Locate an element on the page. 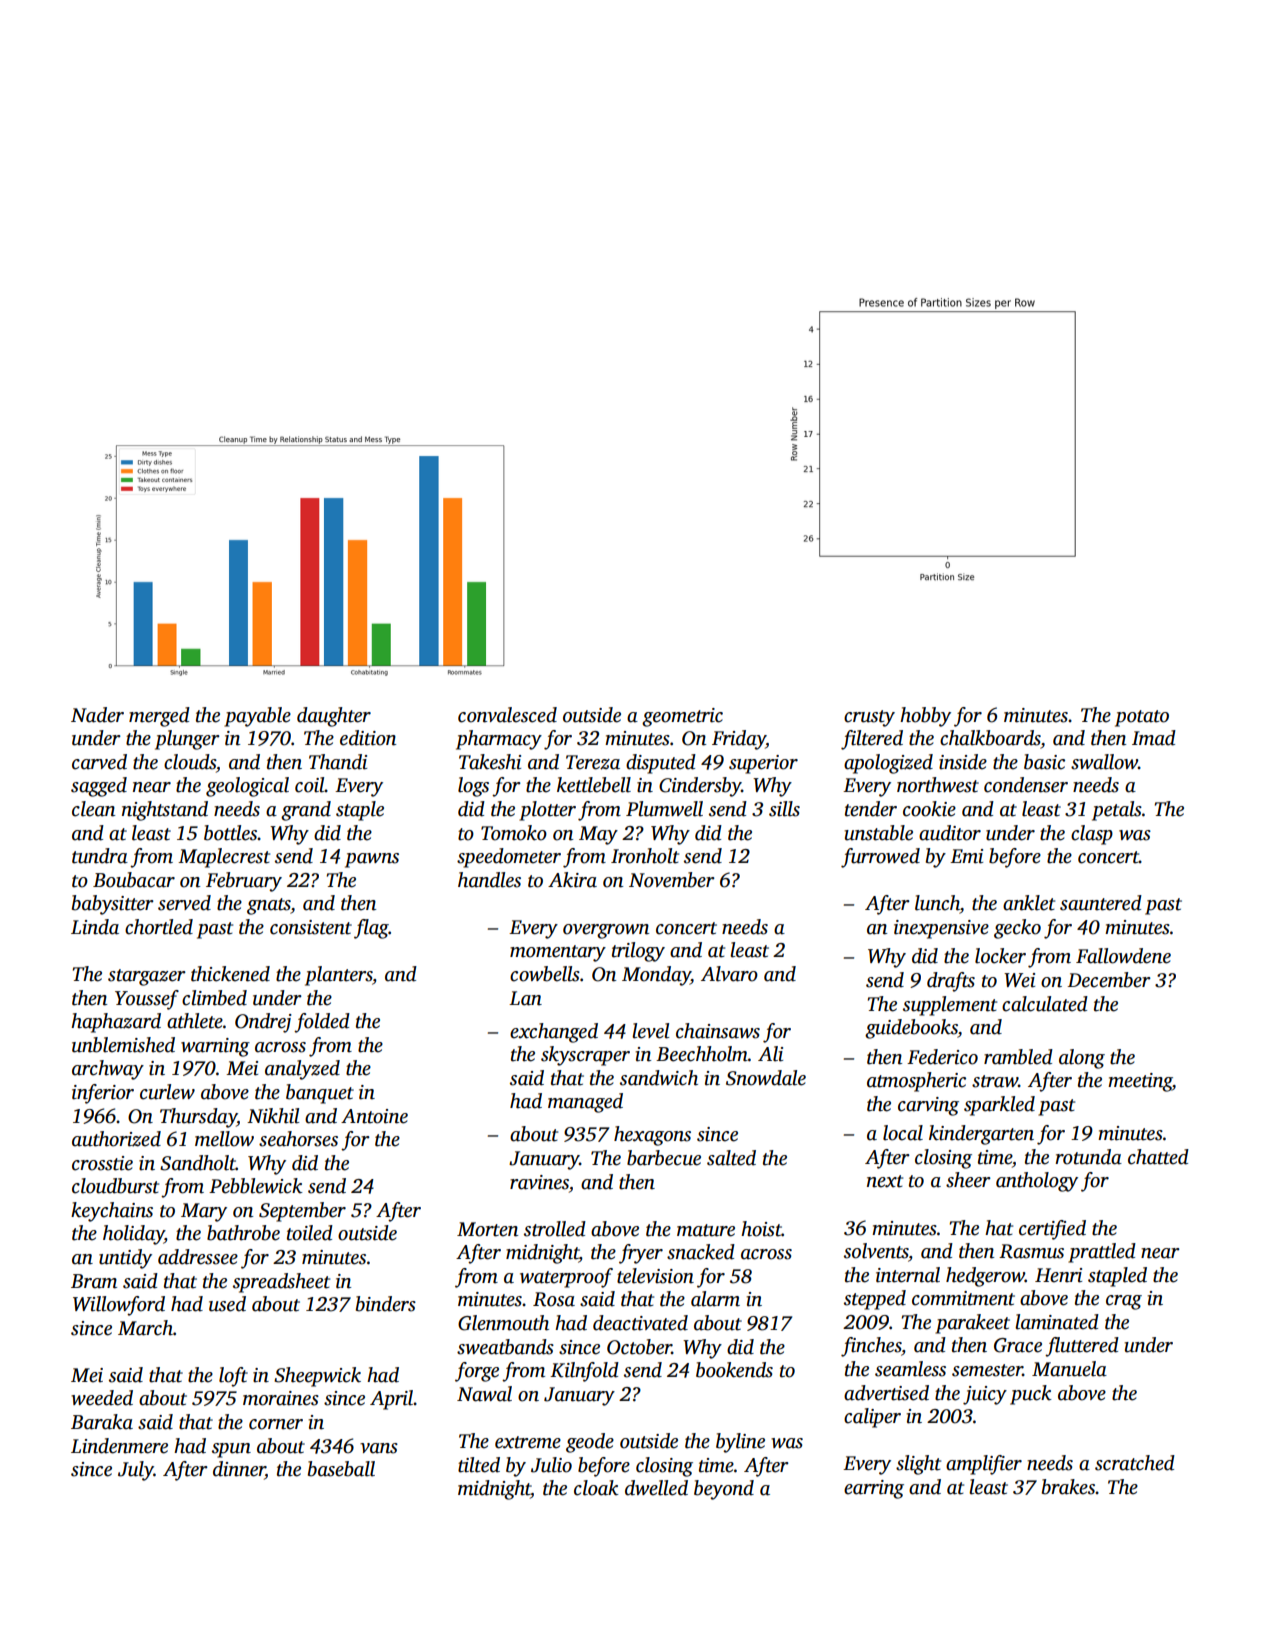 Image resolution: width=1265 pixels, height=1637 pixels. alarm is located at coordinates (715, 1299).
